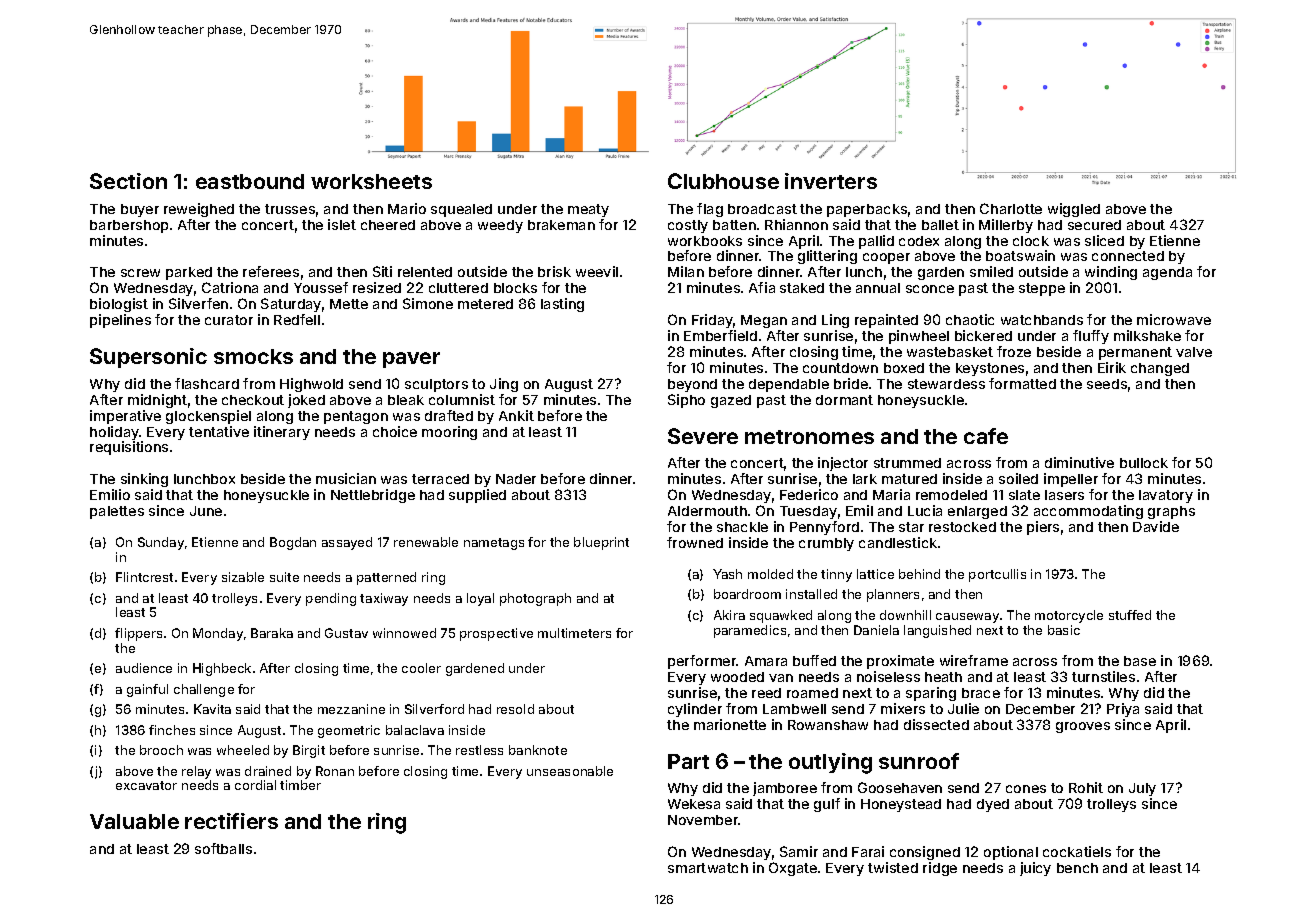 The height and width of the screenshot is (924, 1308). What do you see at coordinates (458, 288) in the screenshot?
I see `cluttered` at bounding box center [458, 288].
